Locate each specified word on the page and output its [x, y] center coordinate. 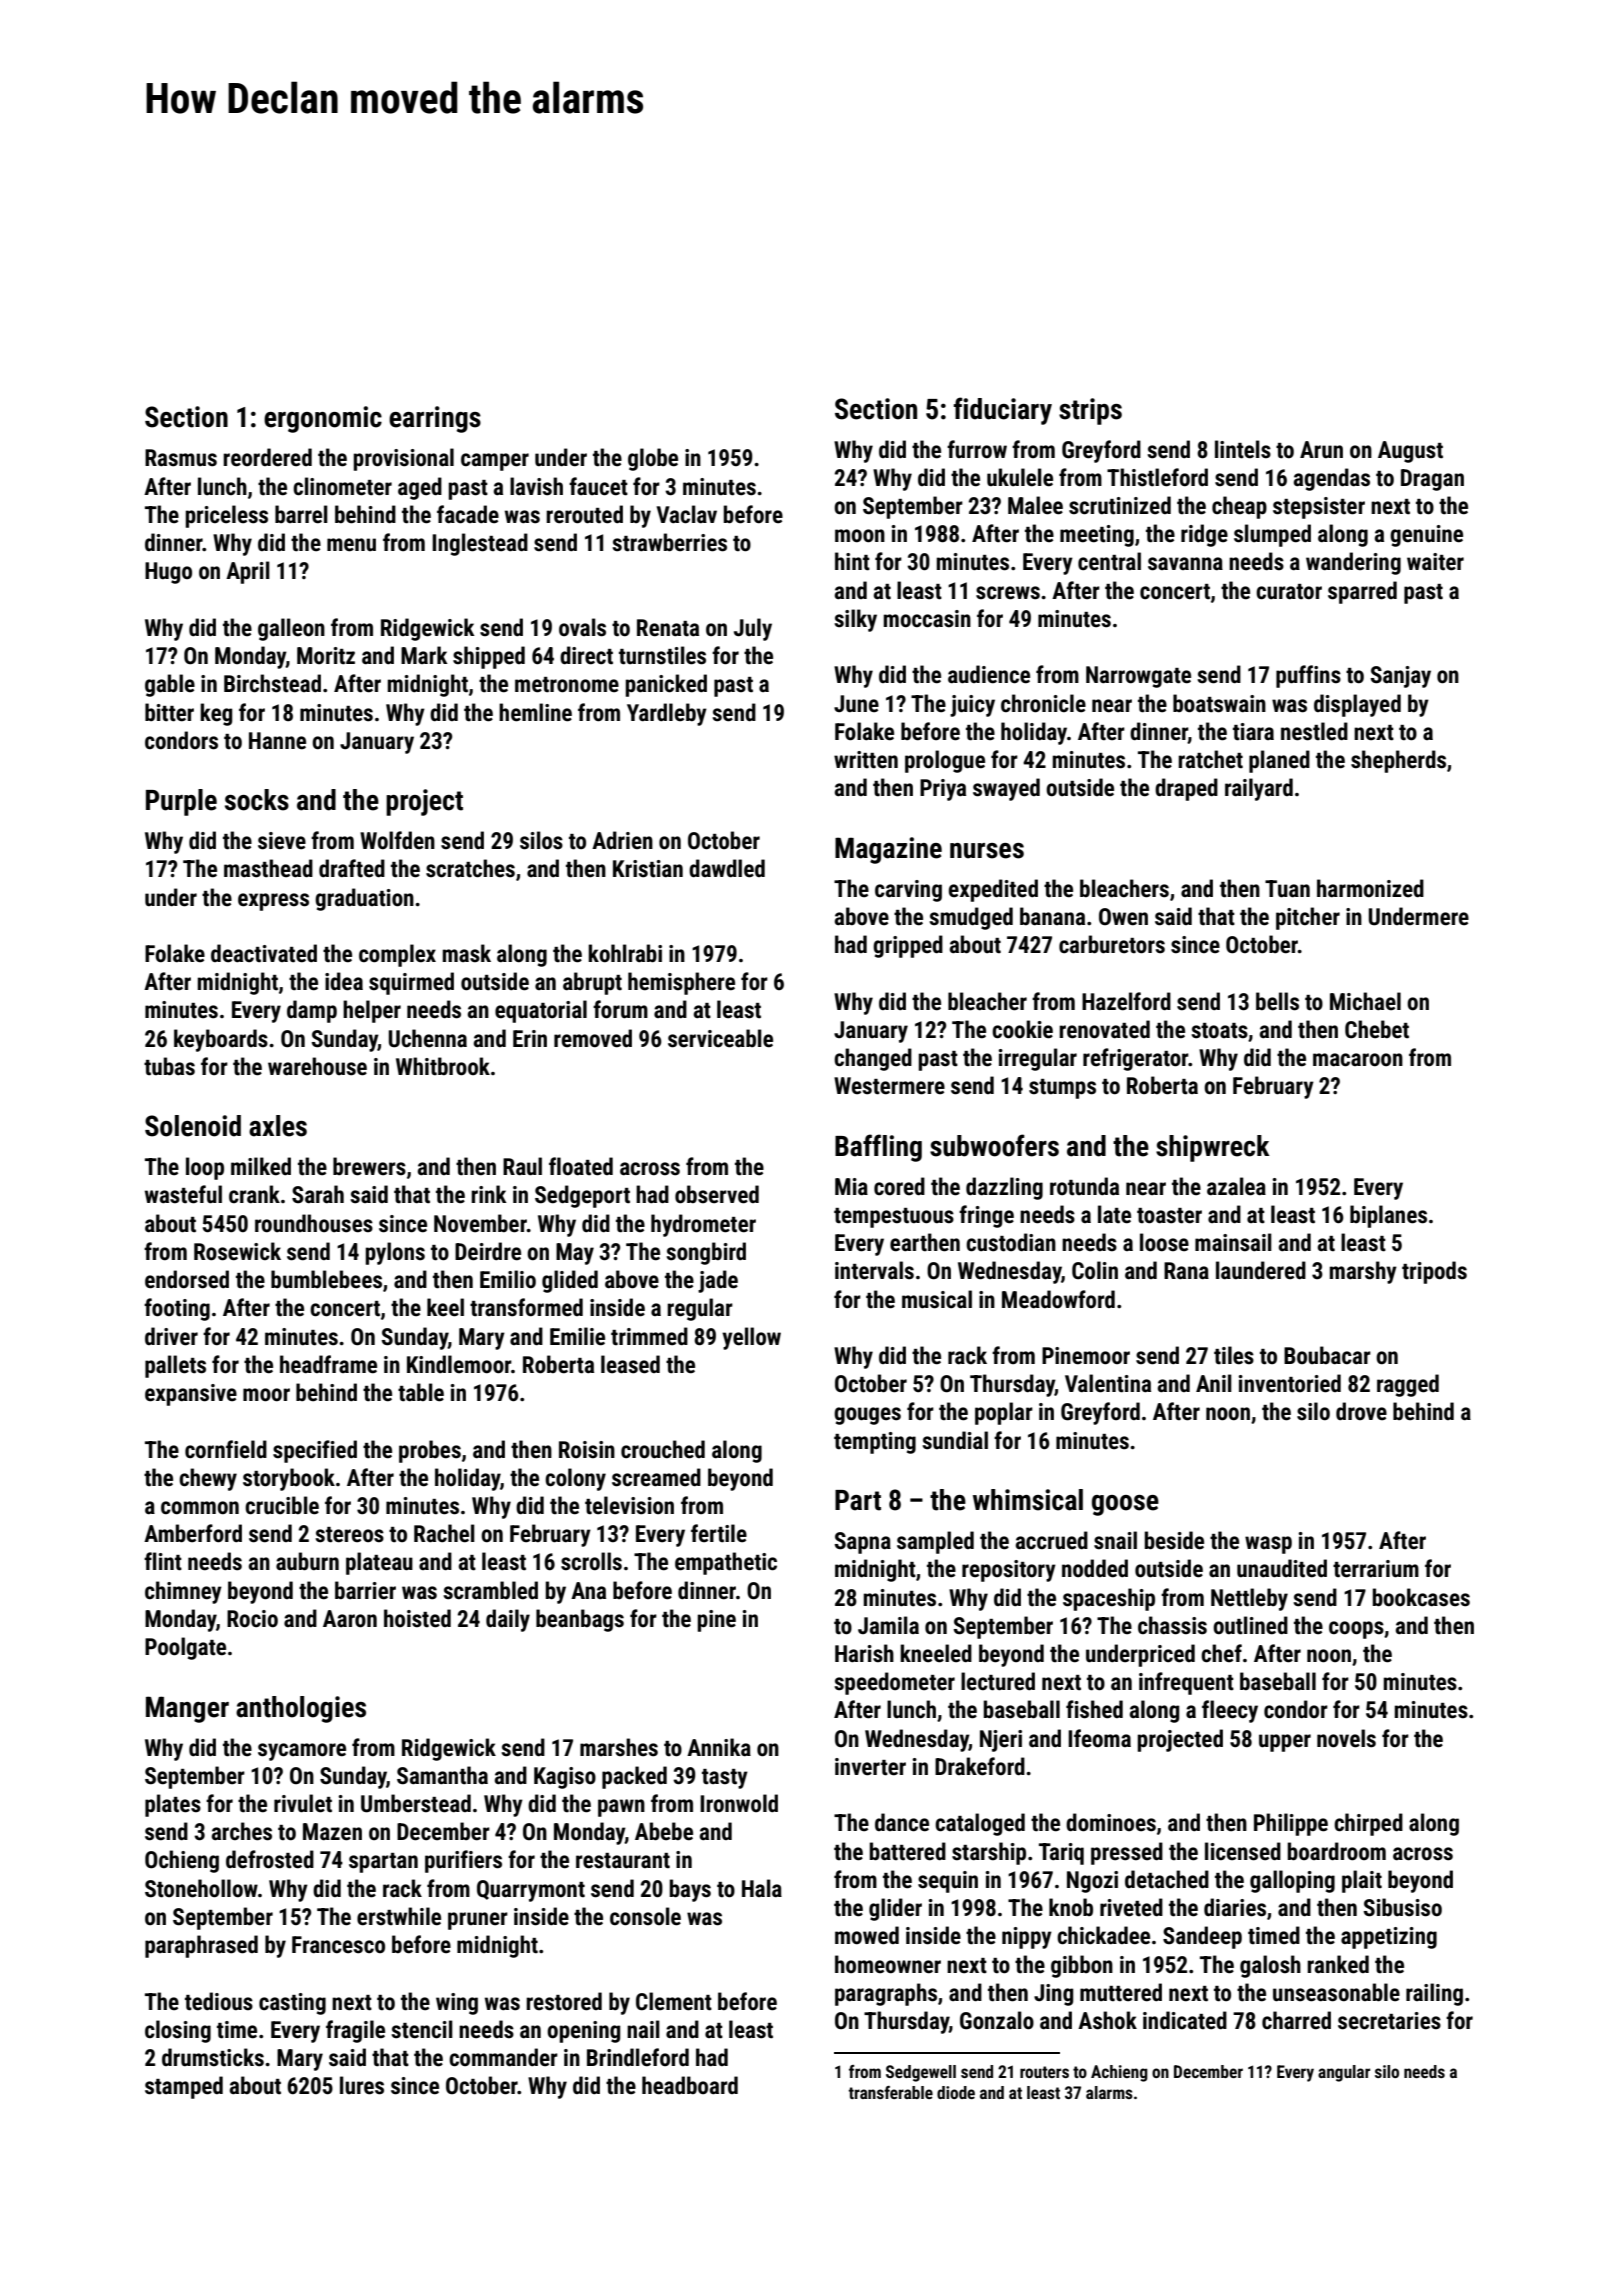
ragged [1408, 1385]
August [1410, 452]
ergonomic [323, 419]
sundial [955, 1440]
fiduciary [1002, 411]
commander [503, 2057]
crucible [282, 1505]
